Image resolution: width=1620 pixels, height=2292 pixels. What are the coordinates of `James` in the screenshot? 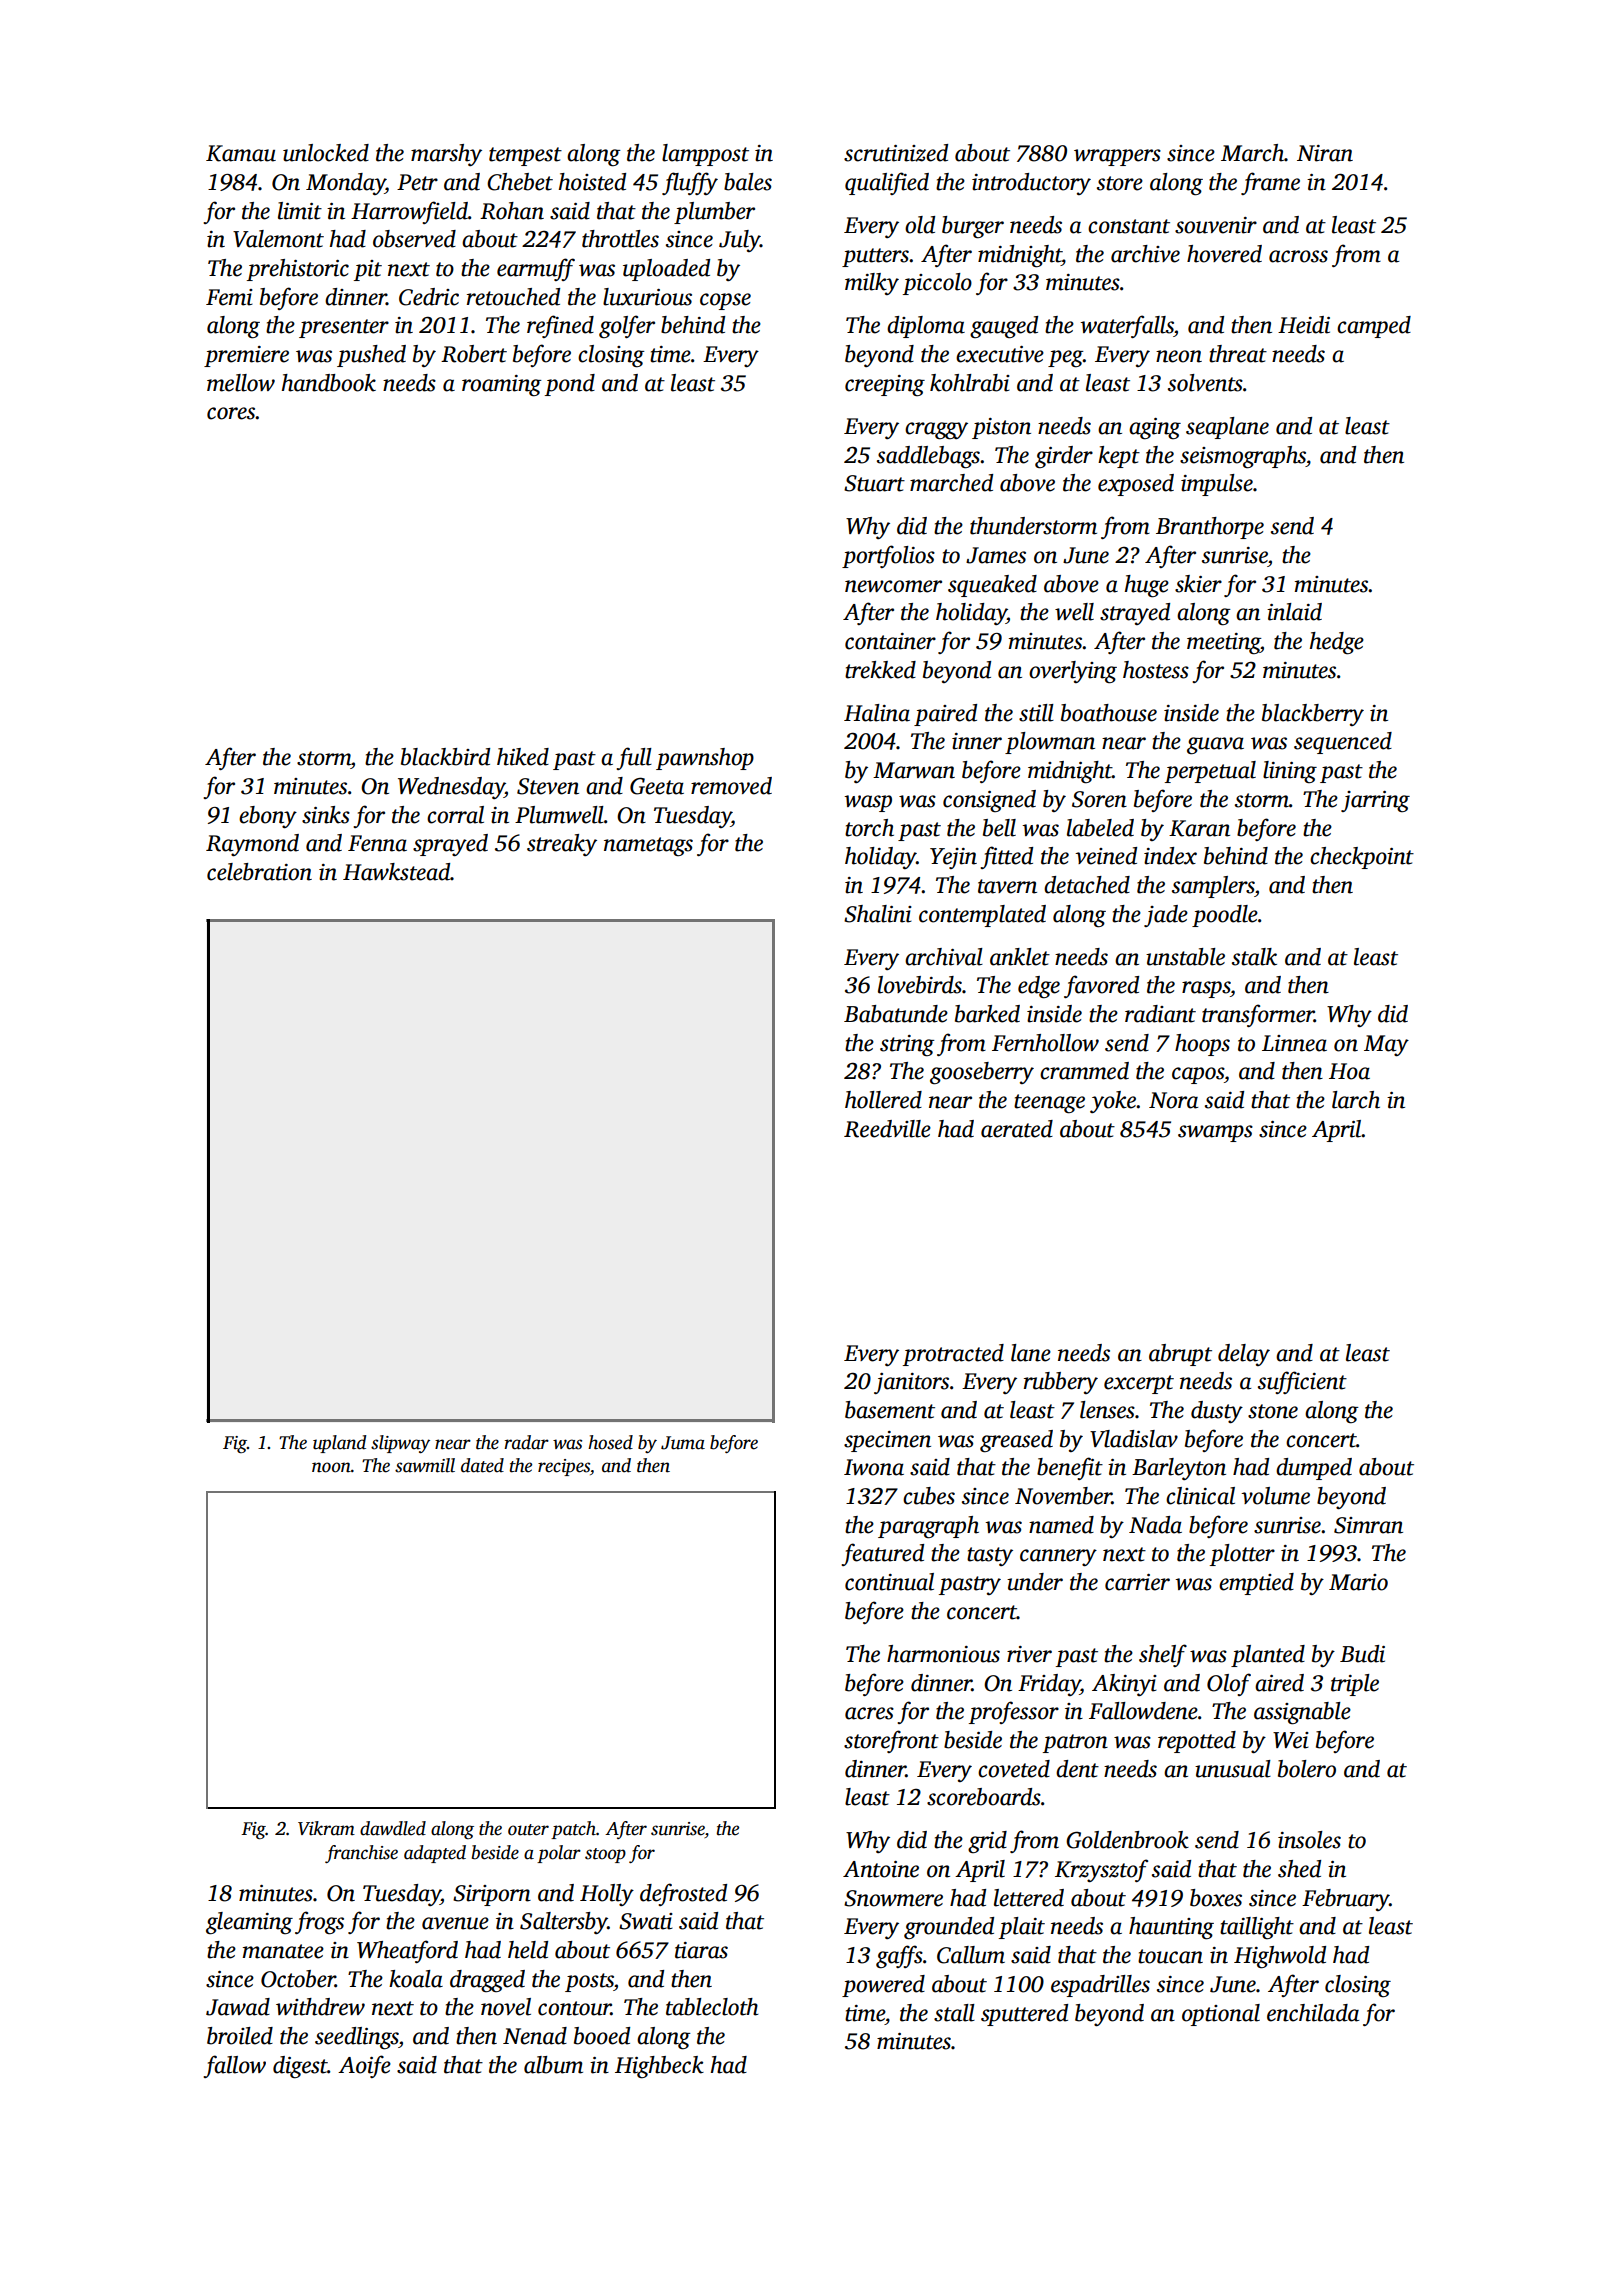 It's located at (996, 555).
